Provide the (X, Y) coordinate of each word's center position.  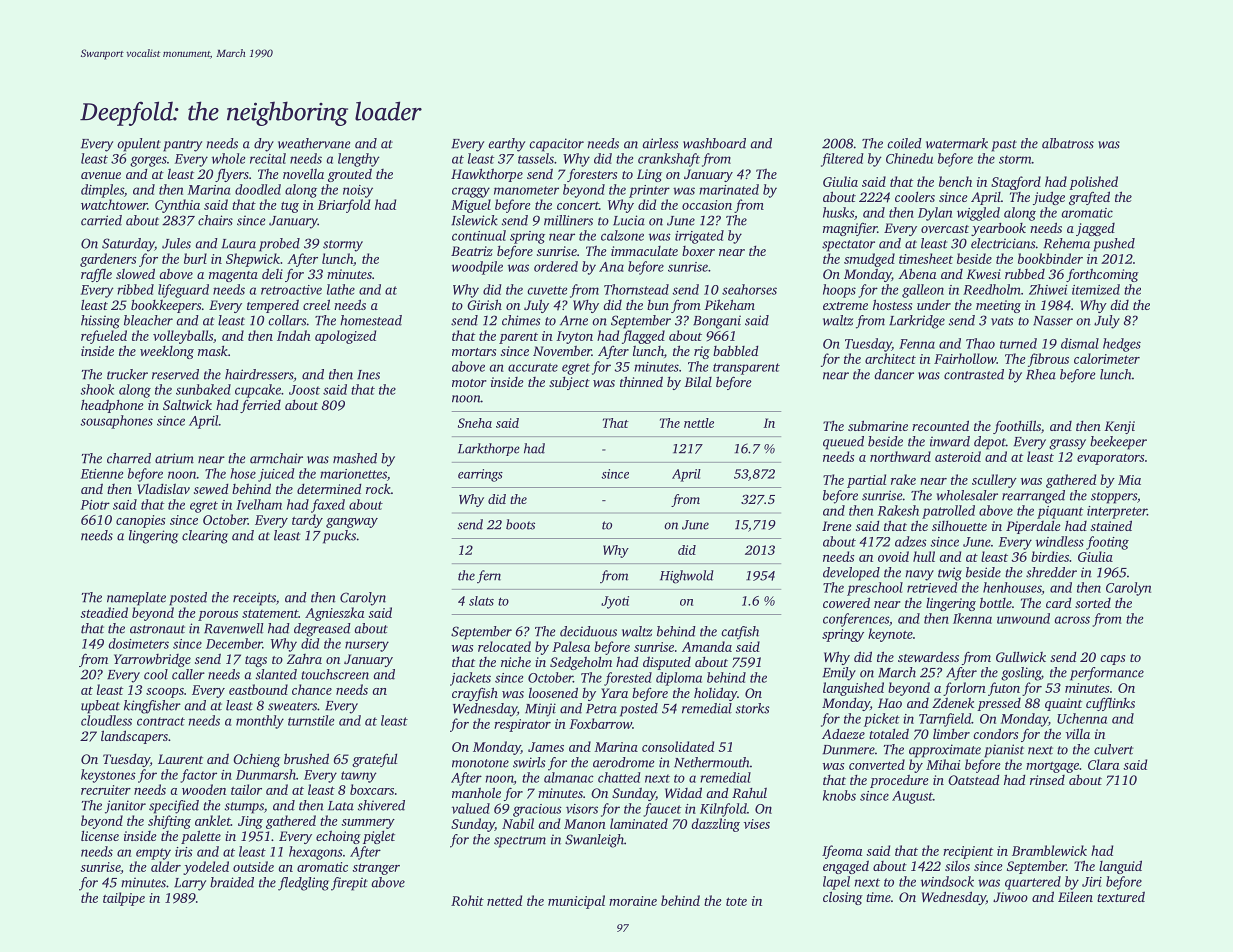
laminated (639, 823)
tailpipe (124, 899)
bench (955, 181)
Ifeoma (842, 852)
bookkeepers (166, 306)
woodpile (477, 268)
